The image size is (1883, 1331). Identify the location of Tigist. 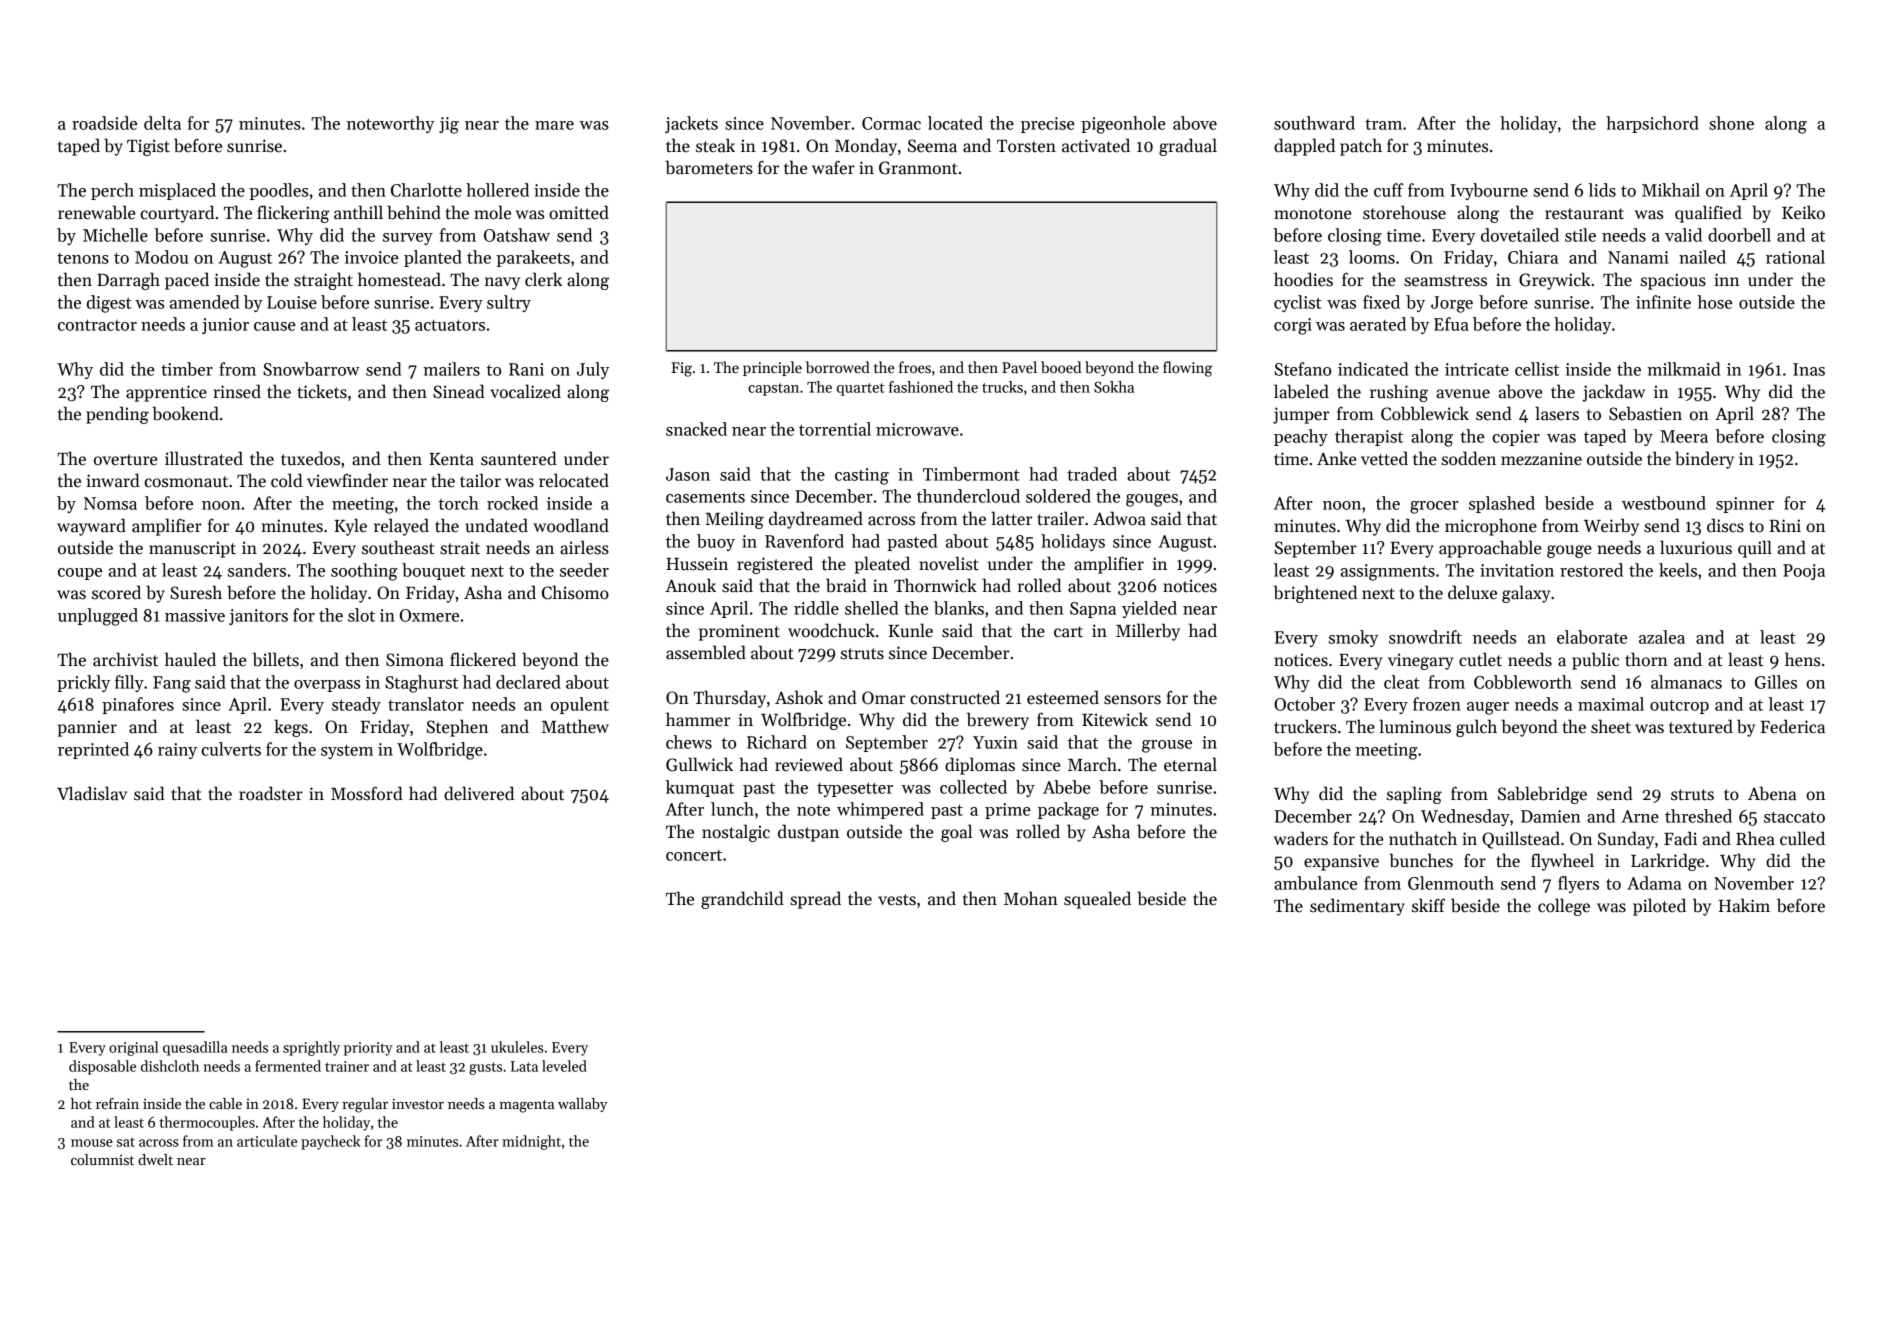
(148, 147).
